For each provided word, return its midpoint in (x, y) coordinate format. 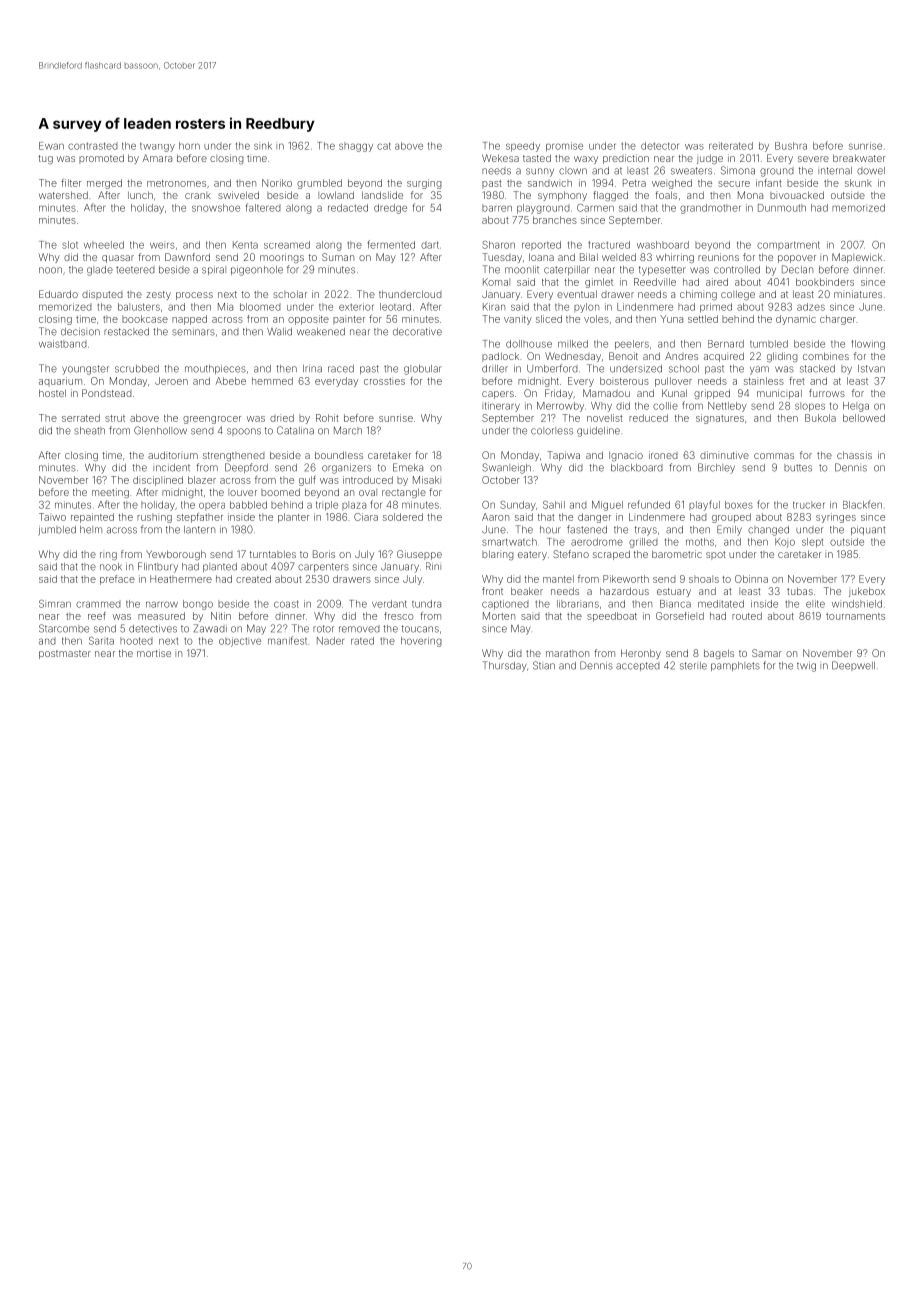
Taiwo (52, 517)
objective (240, 642)
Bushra (791, 146)
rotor (324, 629)
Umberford (552, 368)
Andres (681, 356)
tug (45, 159)
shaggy (356, 147)
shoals (704, 579)
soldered (403, 517)
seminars (193, 332)
